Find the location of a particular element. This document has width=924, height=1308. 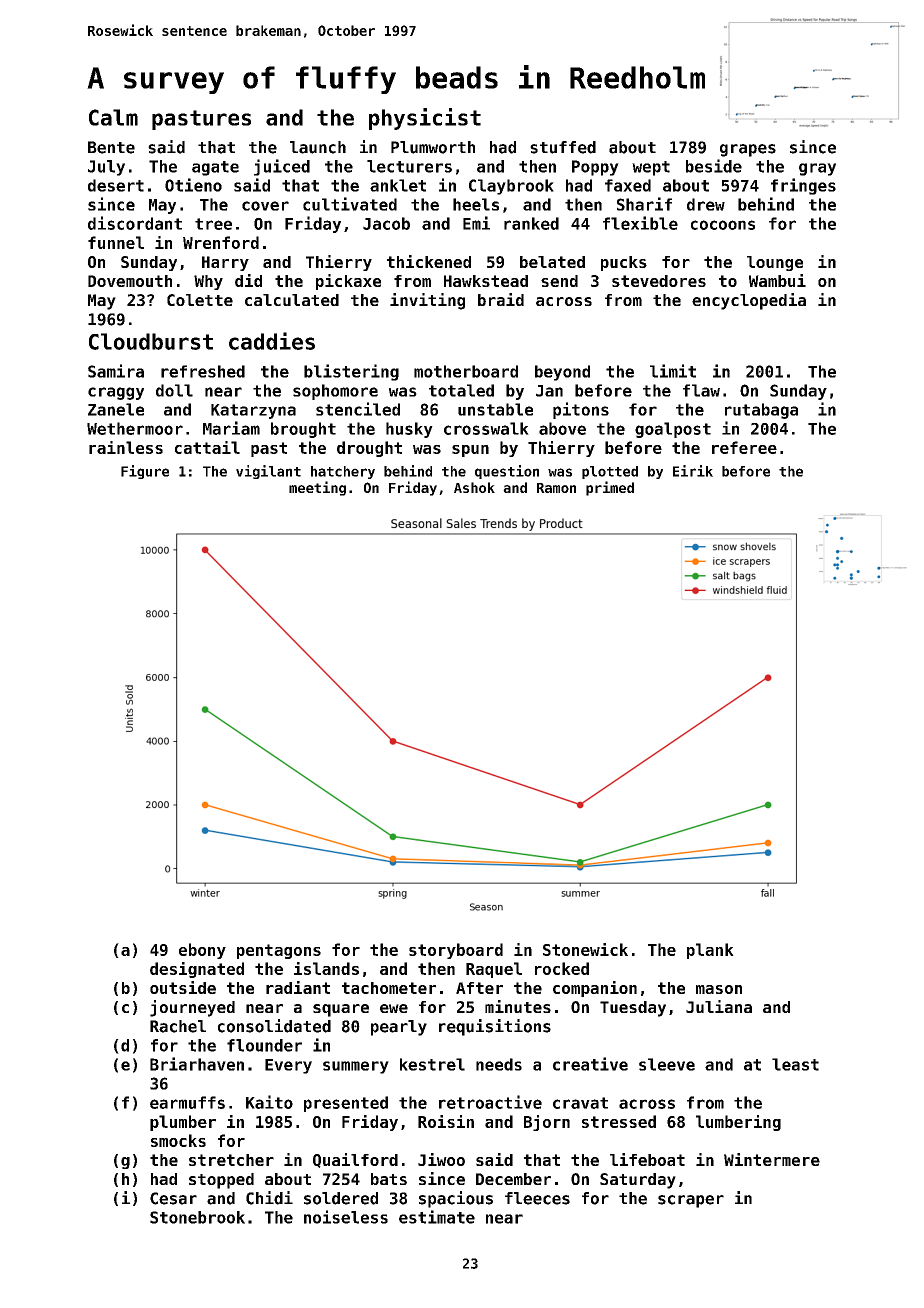

Juliana is located at coordinates (719, 1006).
